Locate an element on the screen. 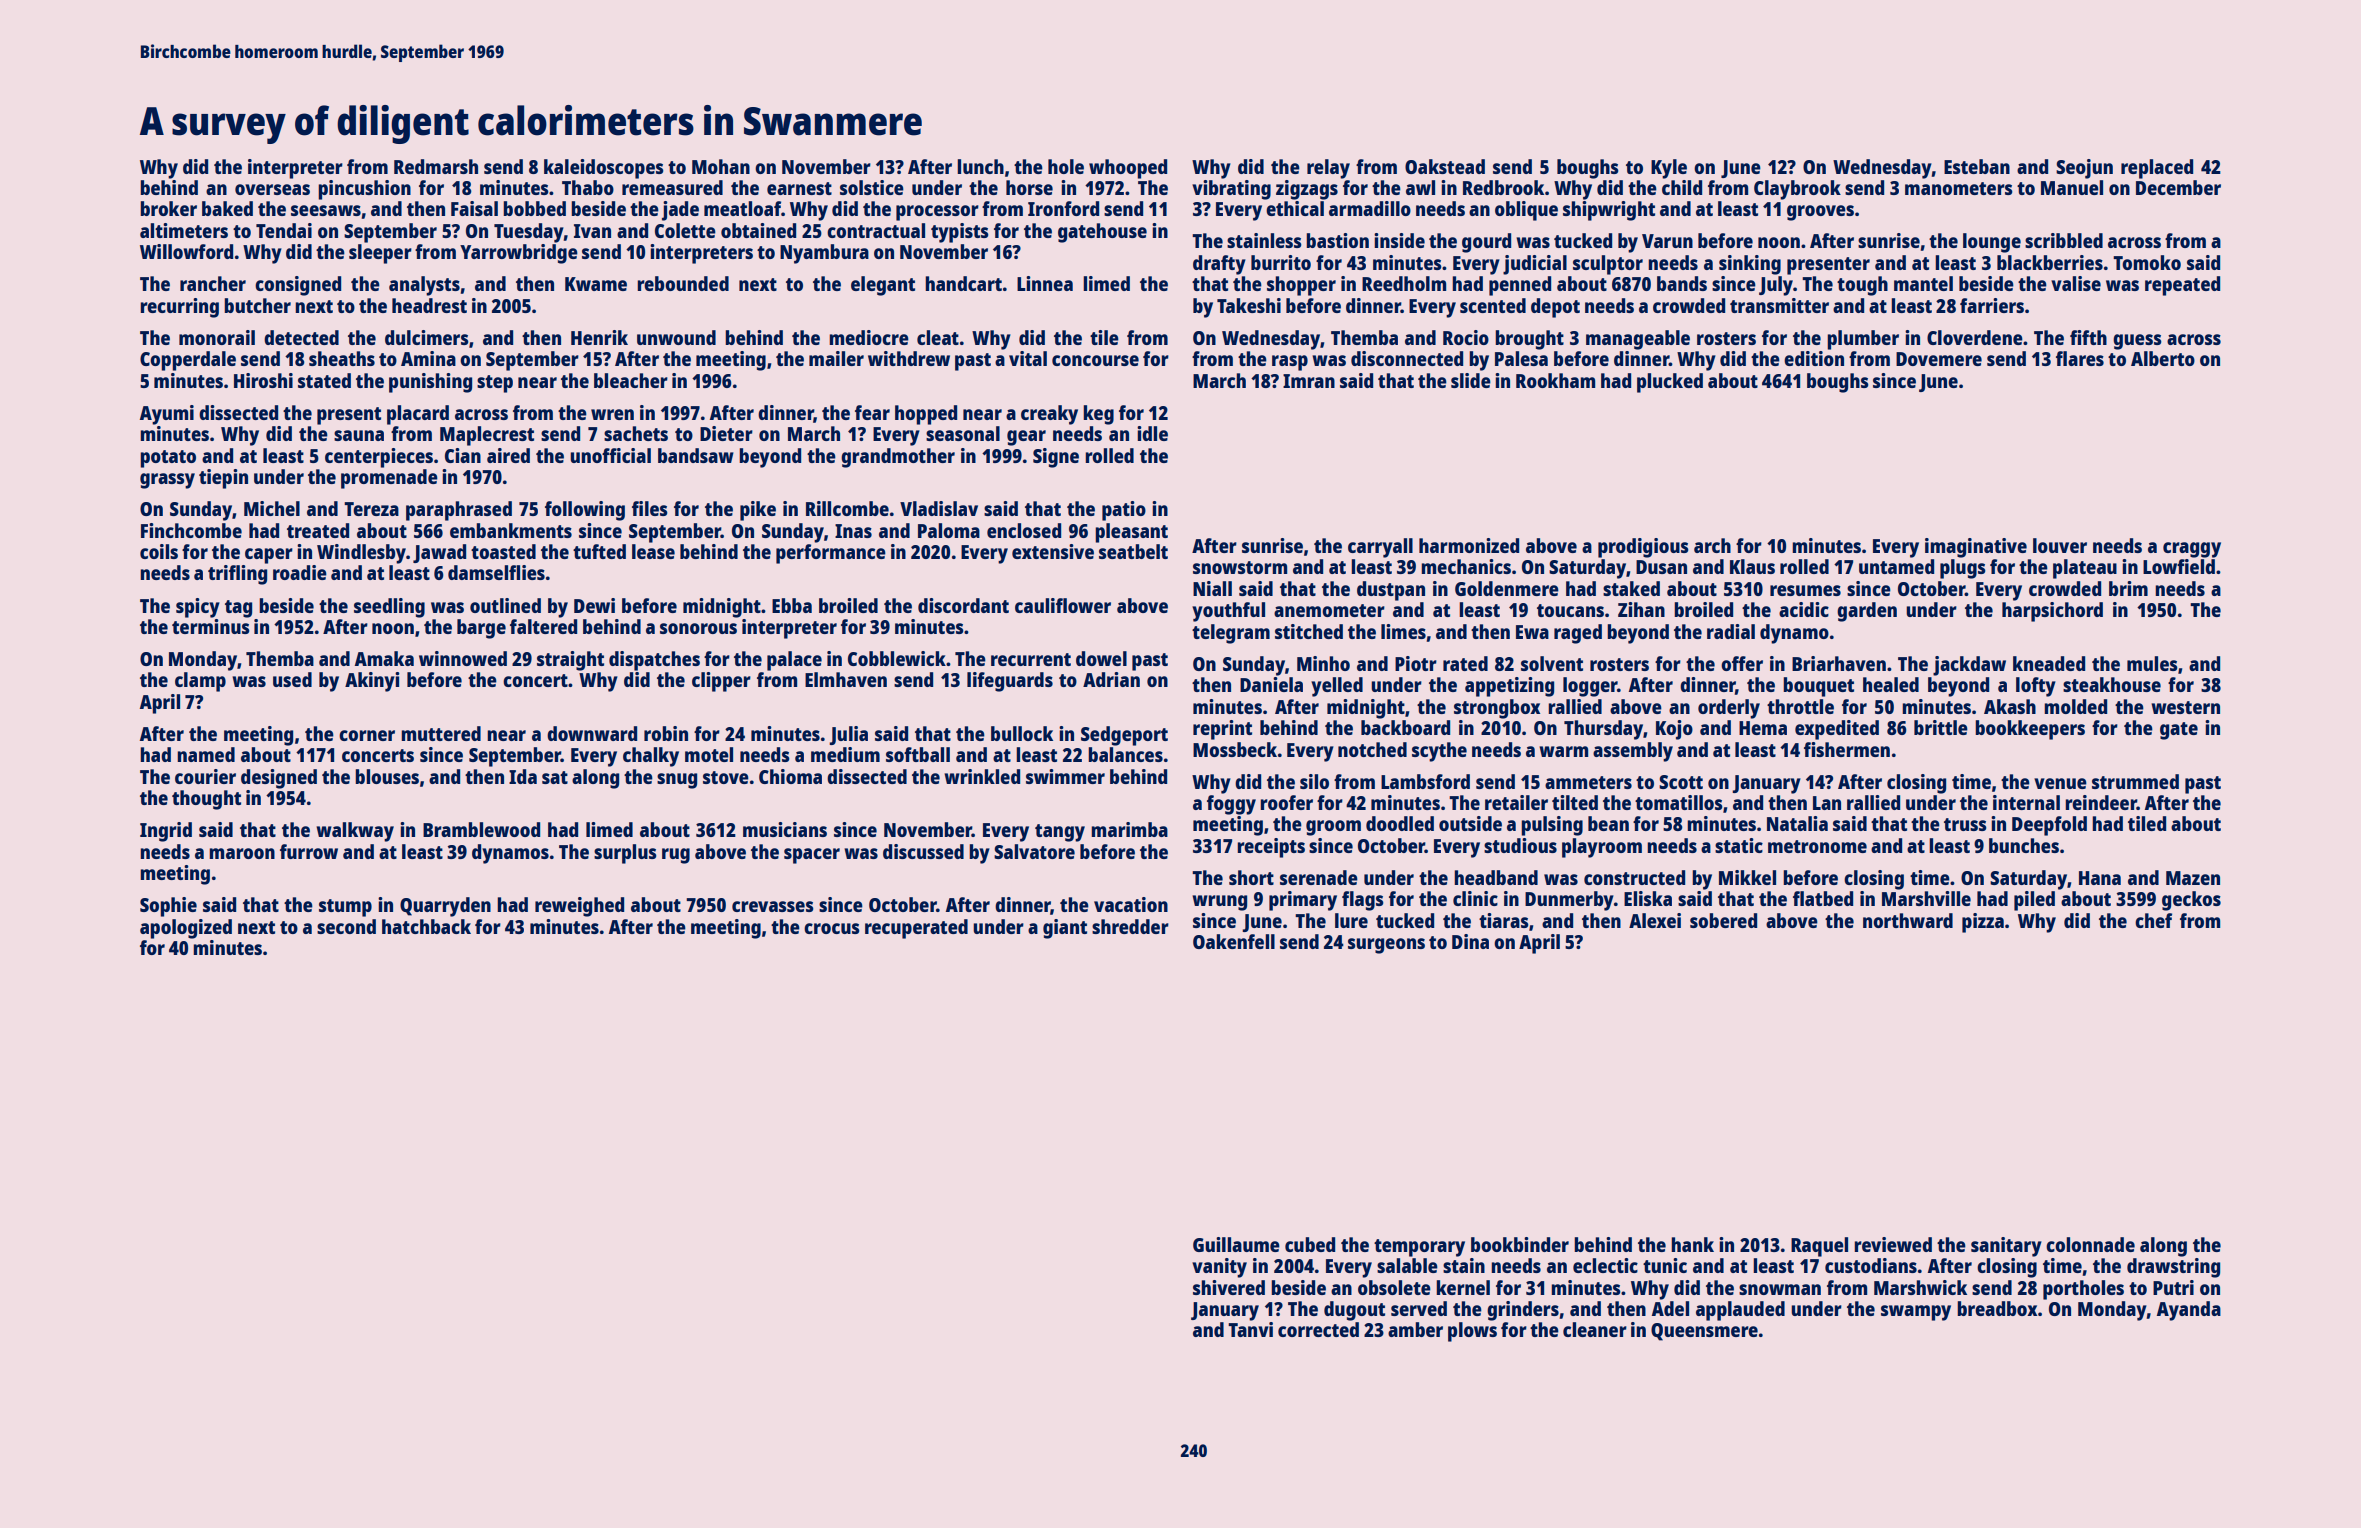 The image size is (2361, 1528). fishermen is located at coordinates (1847, 749).
